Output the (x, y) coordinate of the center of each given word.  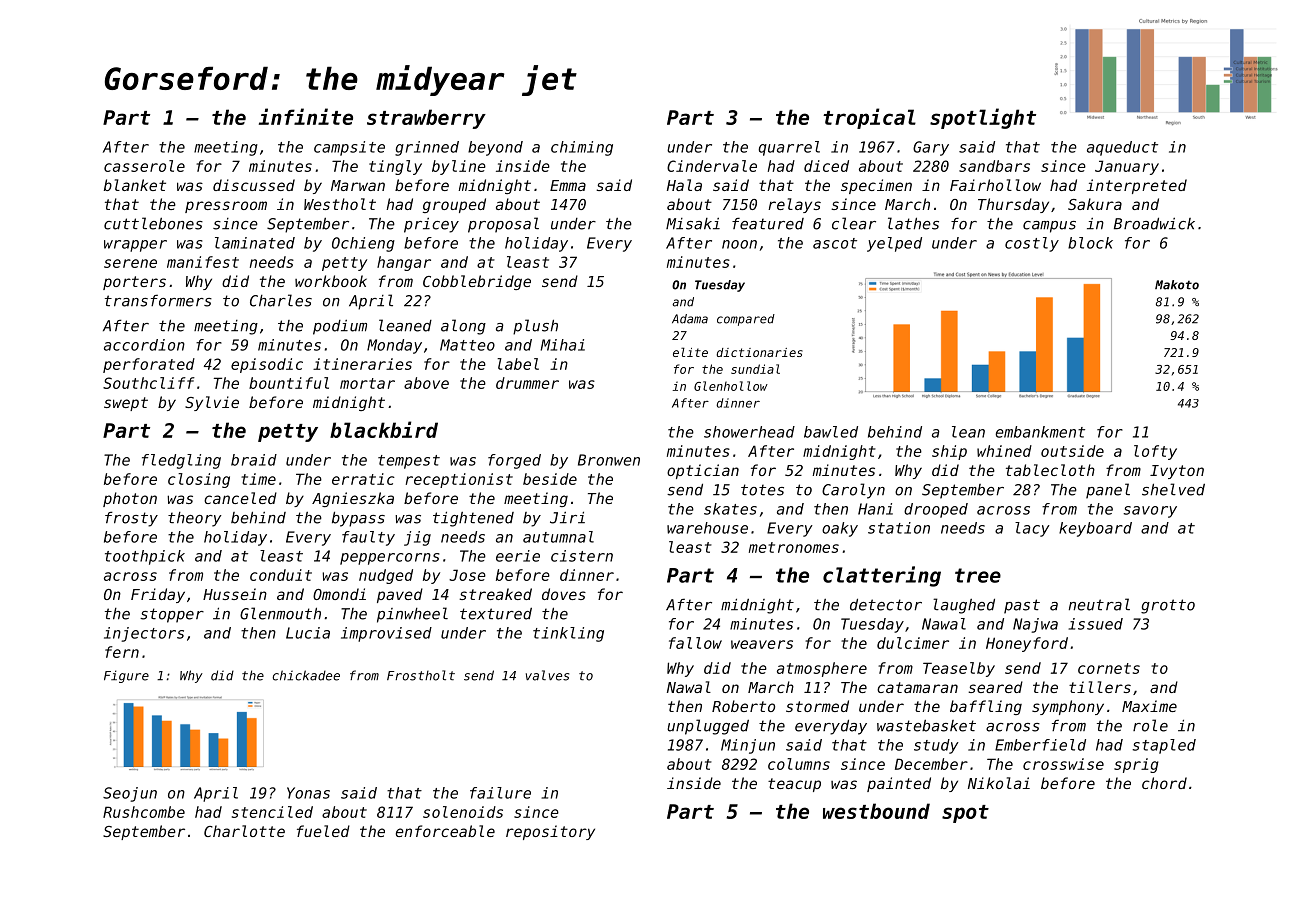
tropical (869, 118)
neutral (1099, 604)
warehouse (707, 528)
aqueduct (1122, 148)
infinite (306, 116)
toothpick (145, 557)
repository (550, 832)
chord (1164, 783)
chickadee (306, 675)
